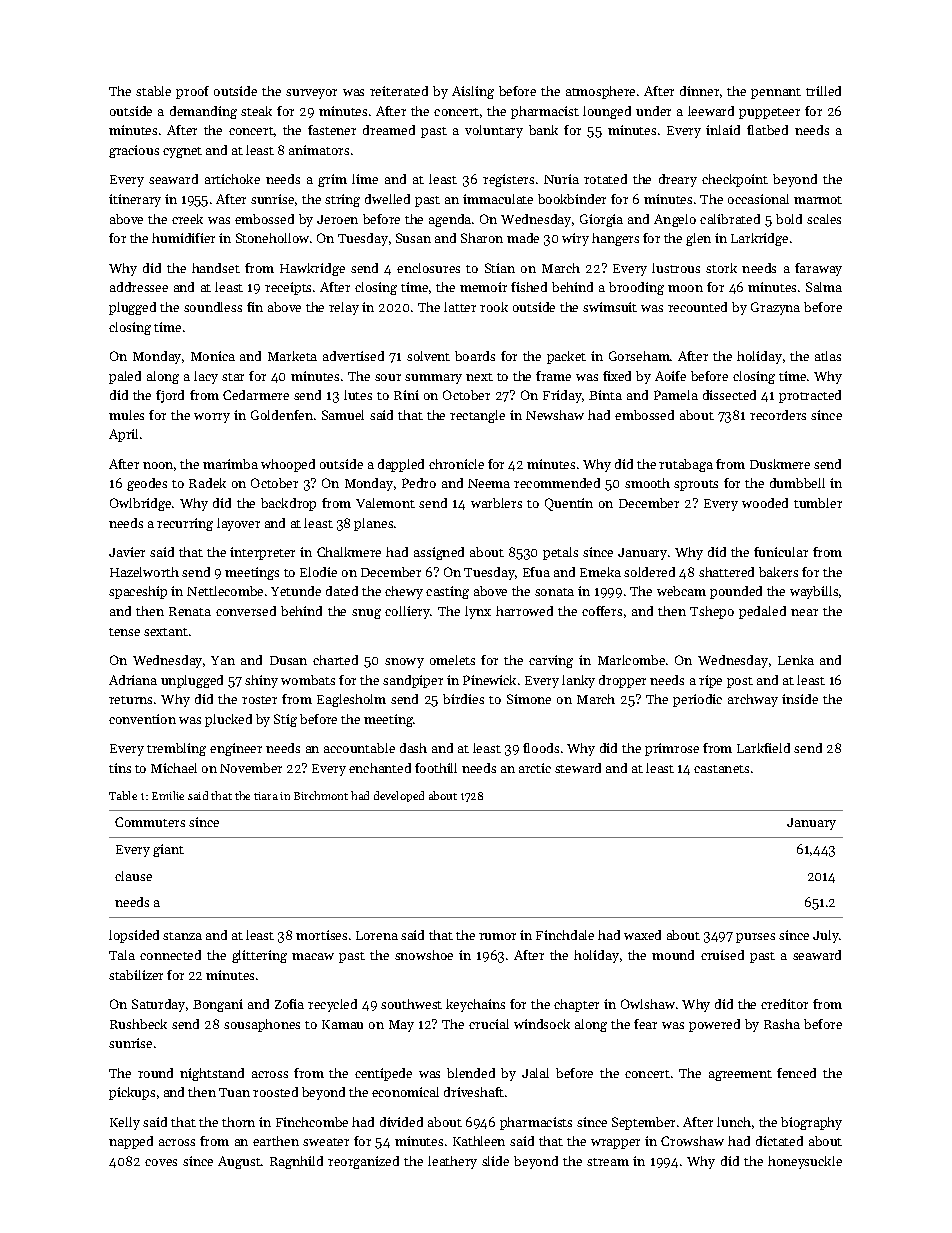  What do you see at coordinates (805, 1162) in the document?
I see `honeysuckle` at bounding box center [805, 1162].
